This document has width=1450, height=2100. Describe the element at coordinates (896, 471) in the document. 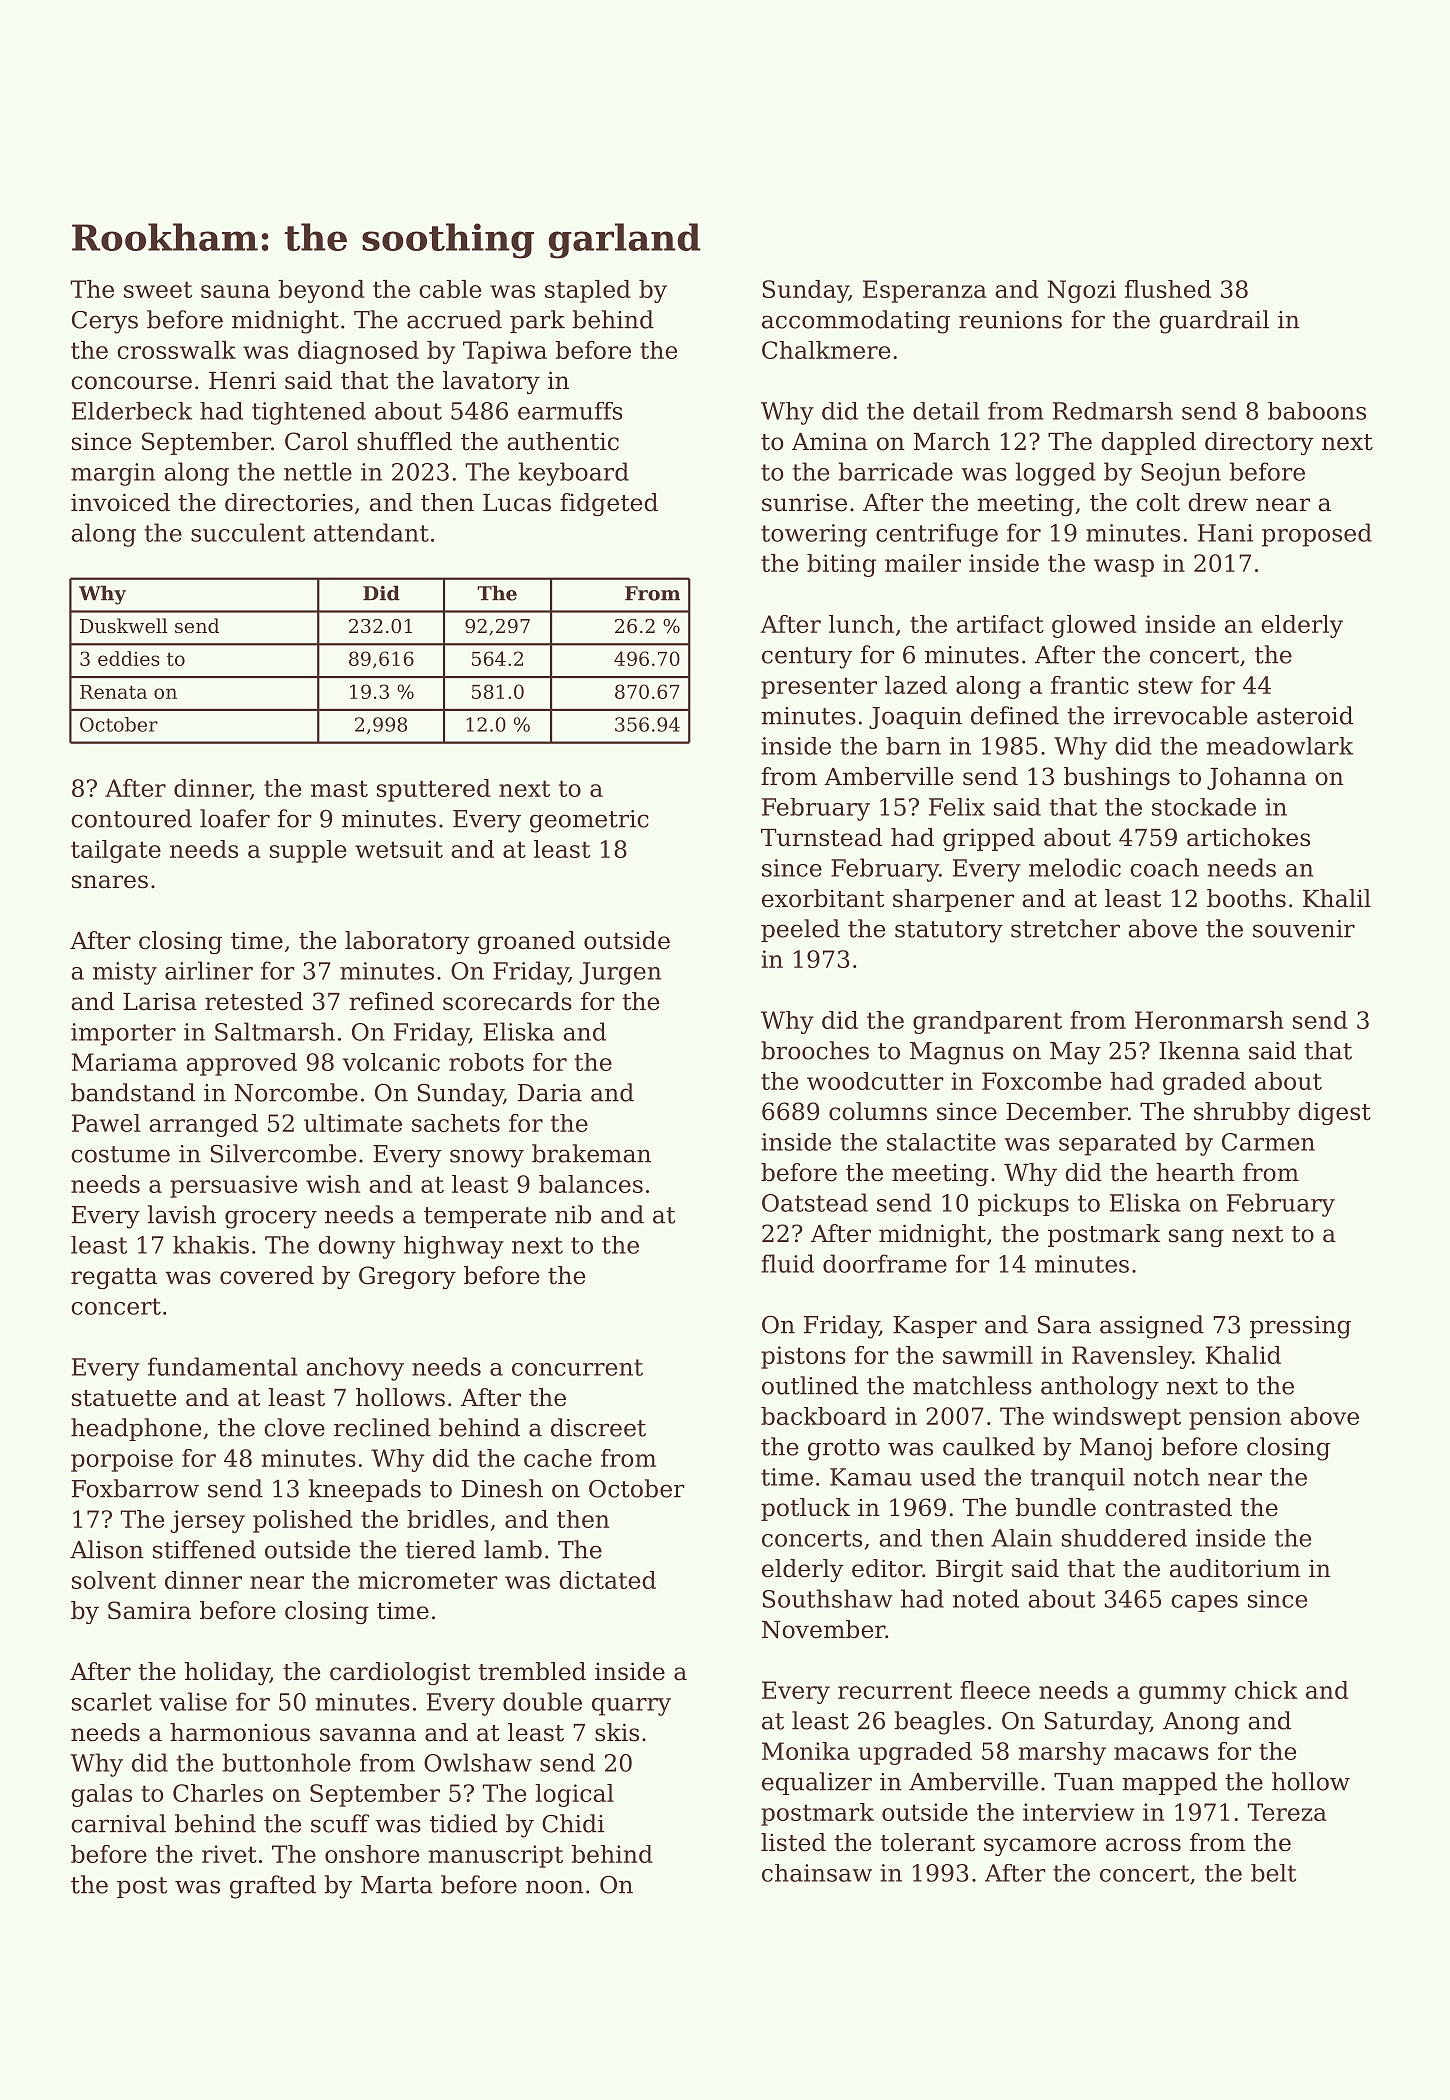

I see `barricade` at that location.
